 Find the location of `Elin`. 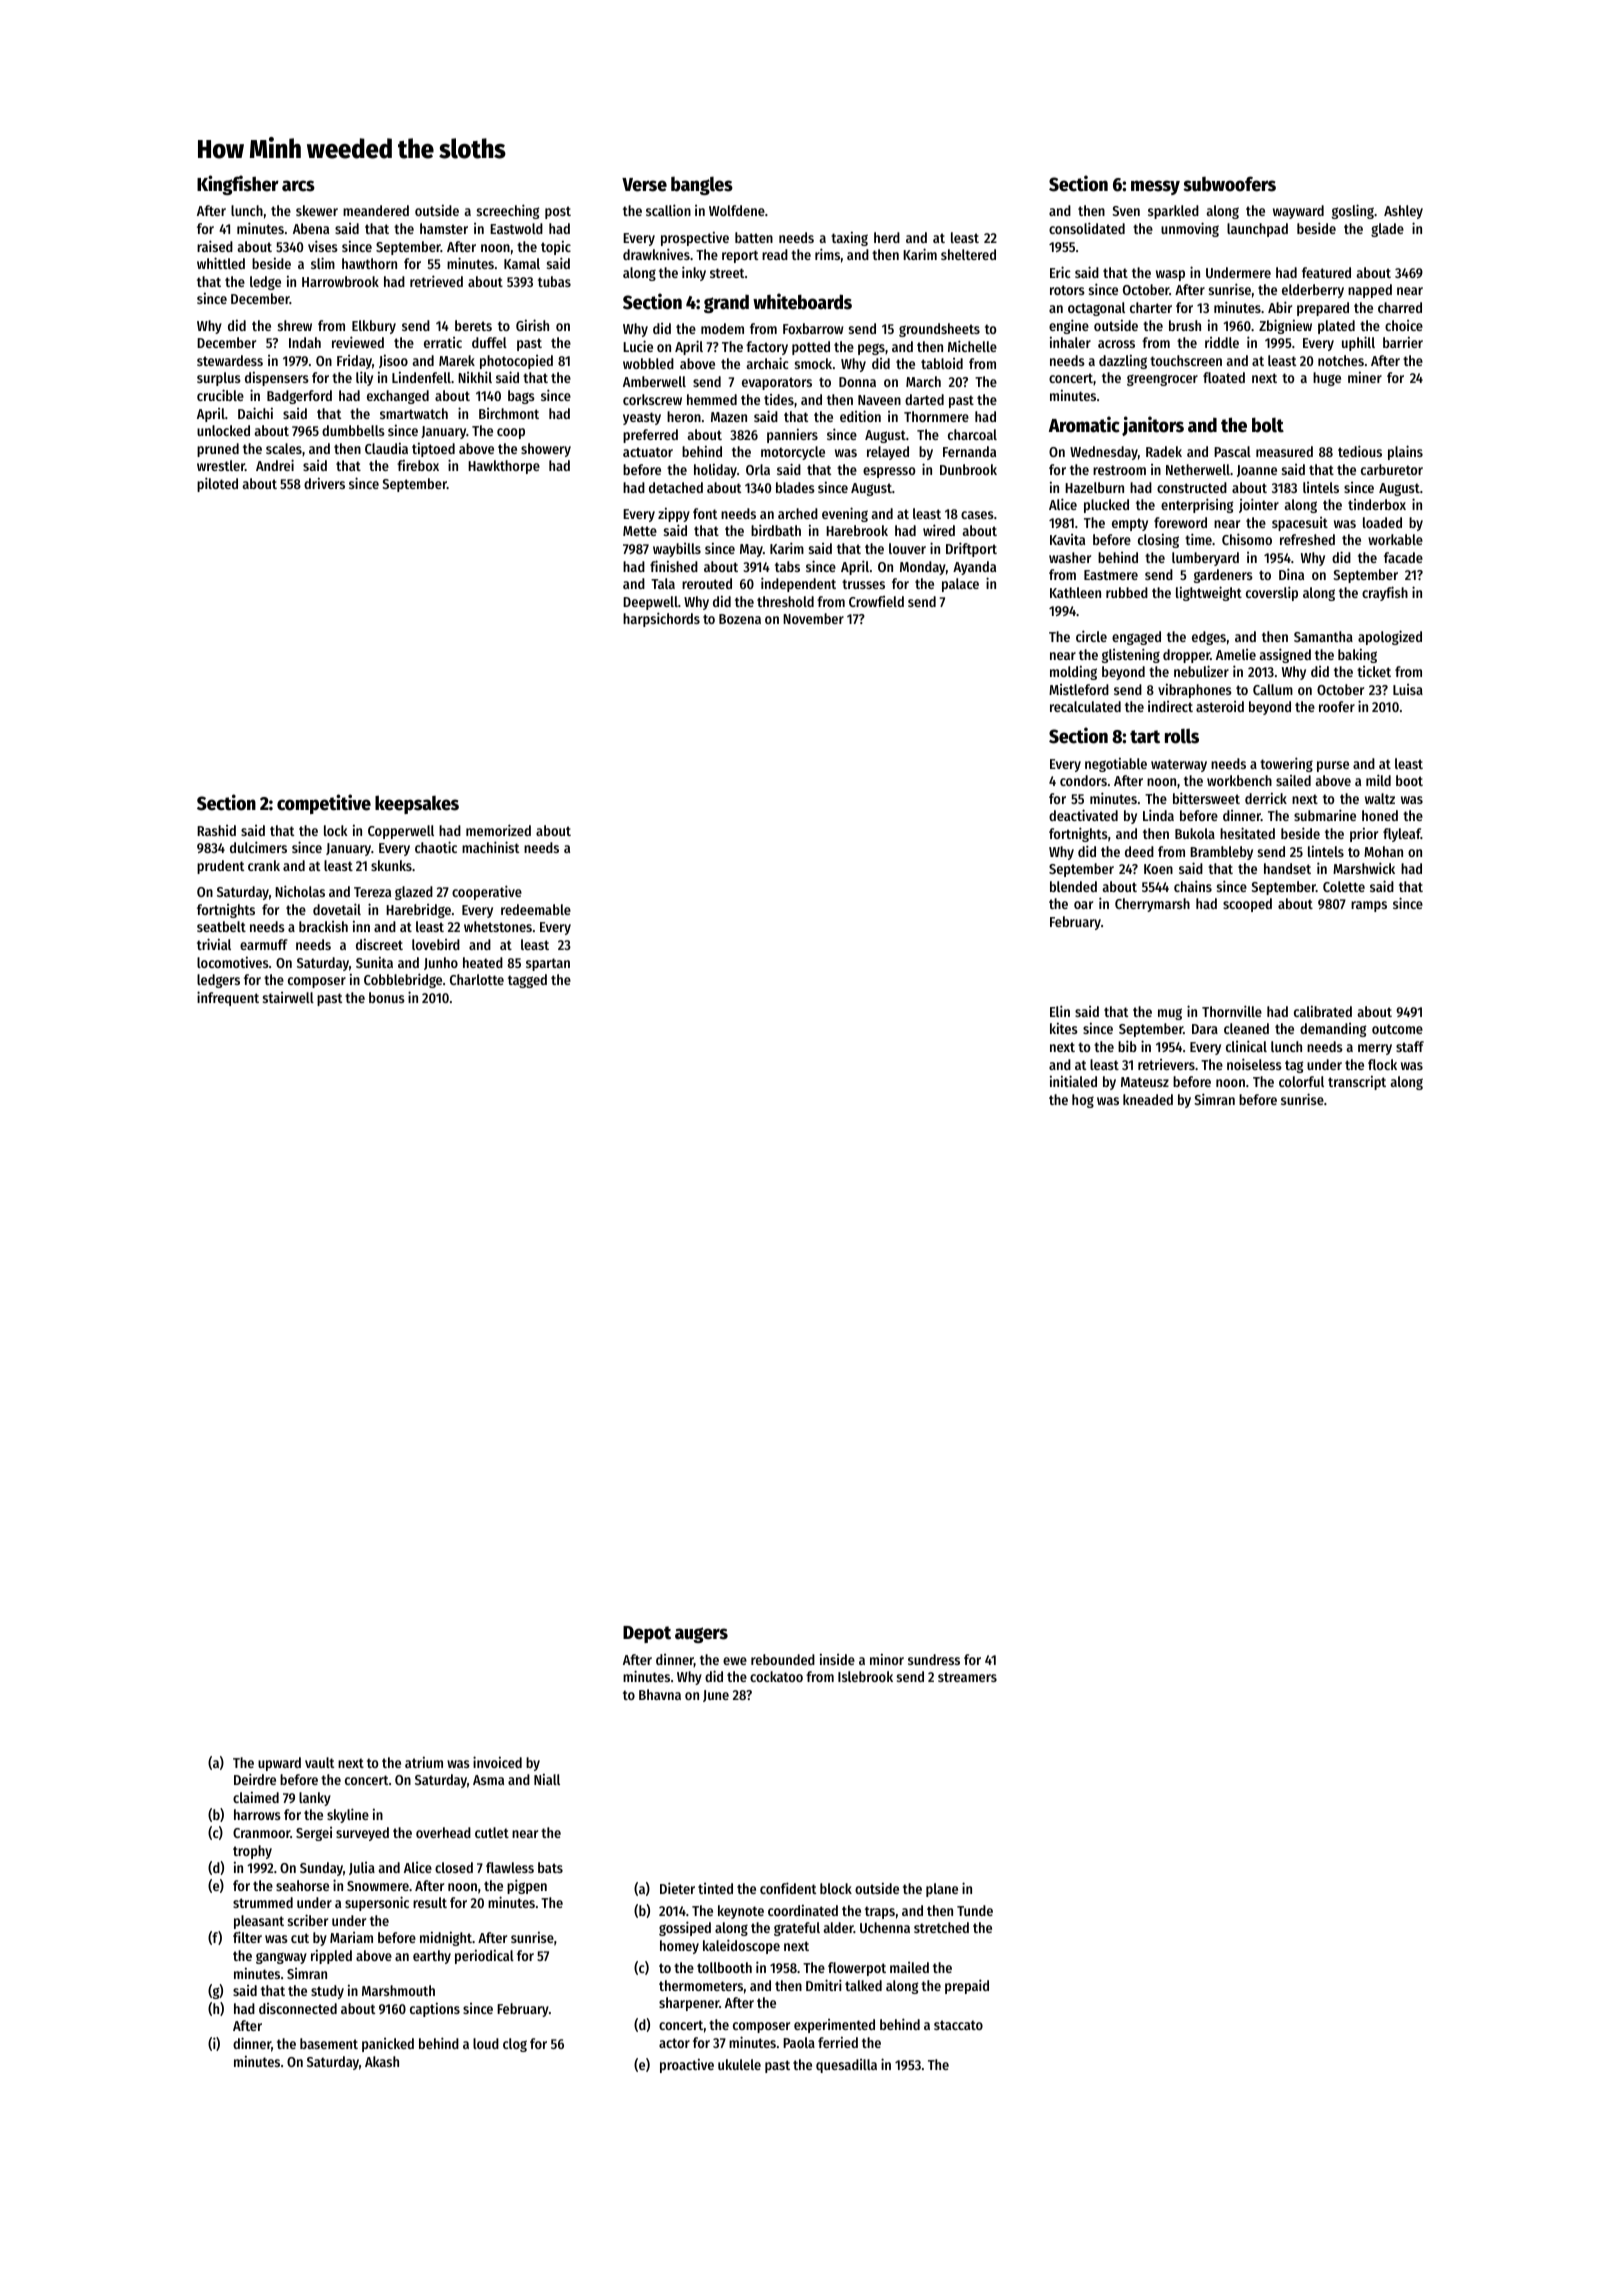

Elin is located at coordinates (1060, 1011).
